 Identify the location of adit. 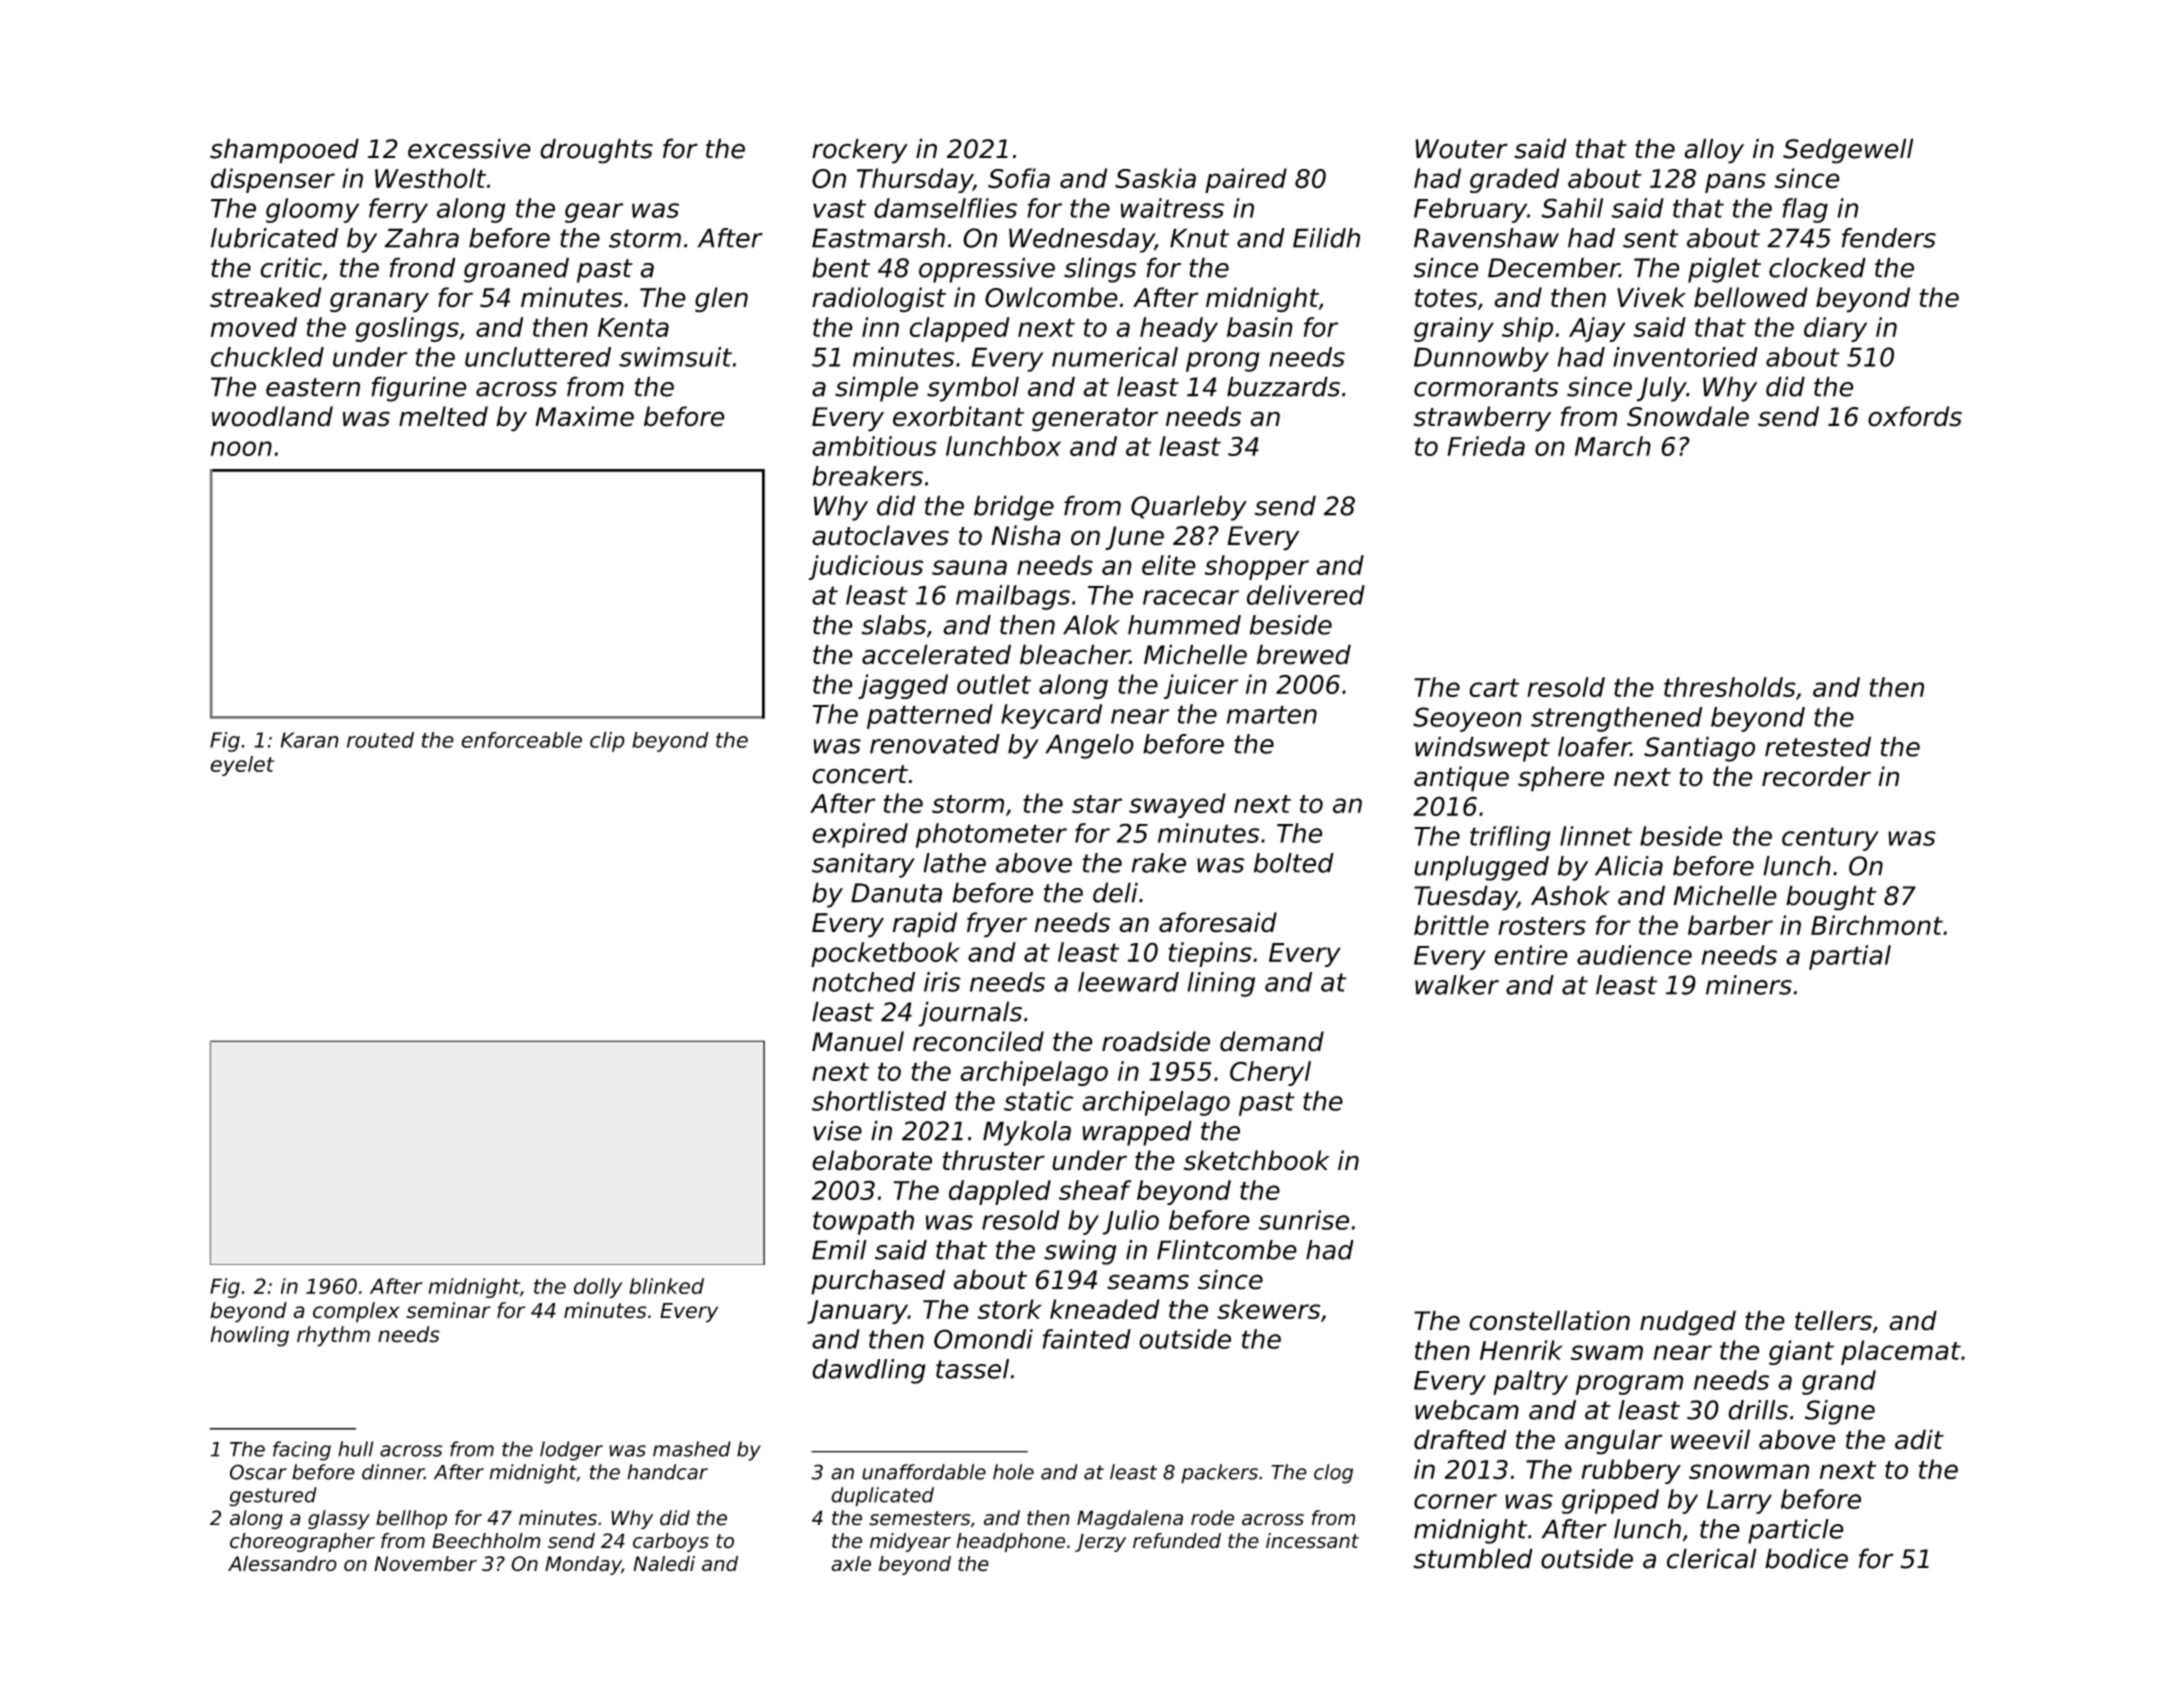
(1919, 1439).
